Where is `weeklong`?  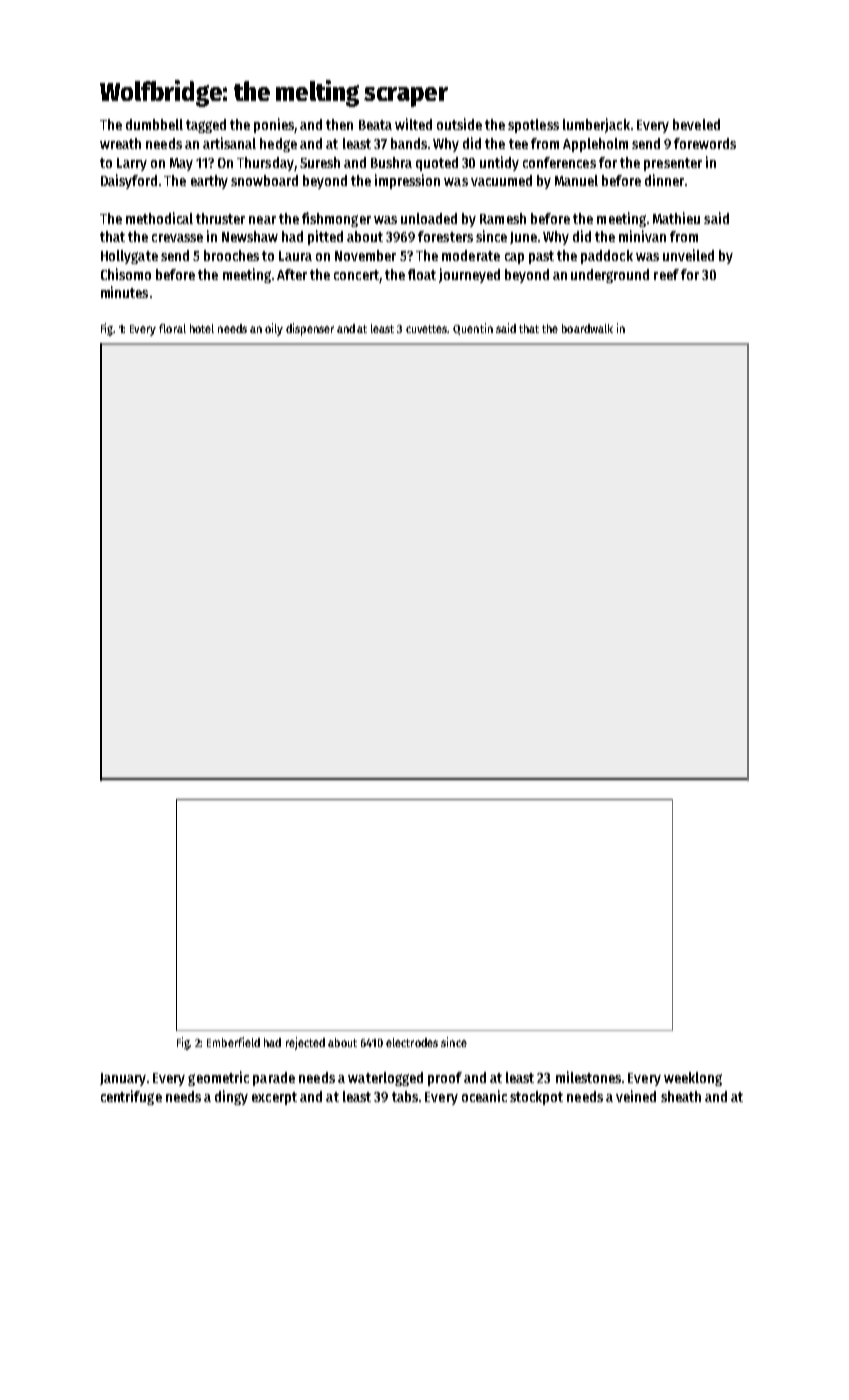 weeklong is located at coordinates (693, 1079).
